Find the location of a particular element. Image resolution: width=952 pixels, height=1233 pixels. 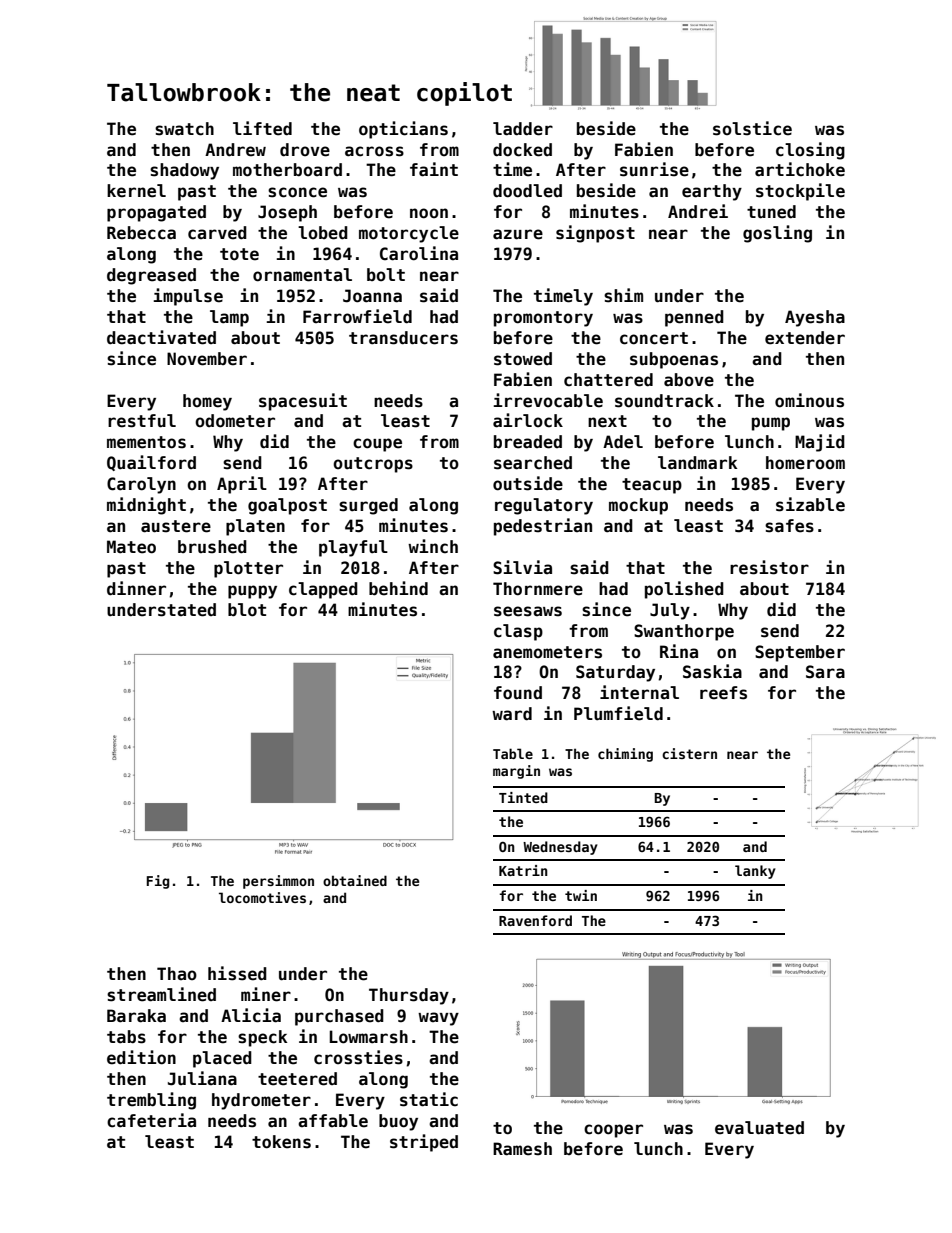

solstice is located at coordinates (752, 128).
